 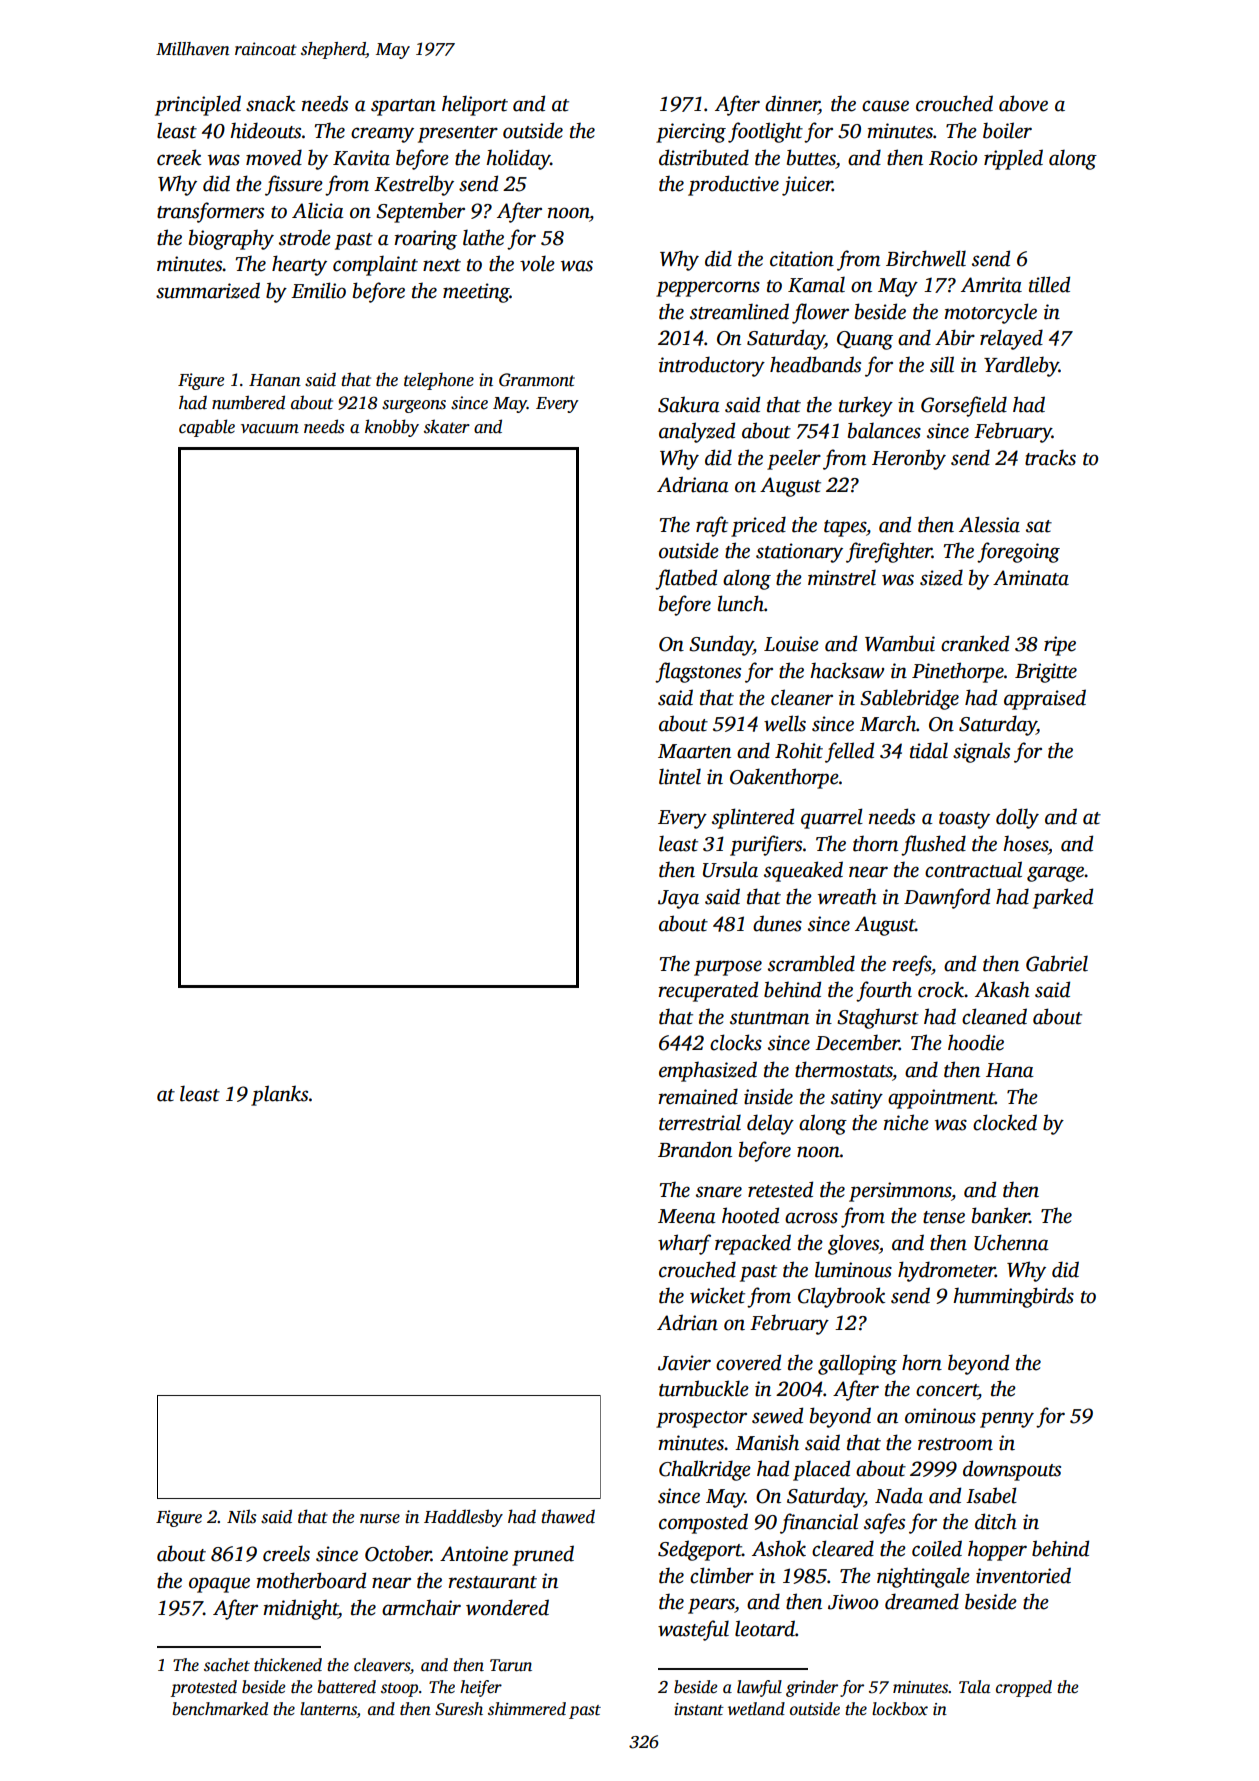 I want to click on holiday, so click(x=518, y=159).
